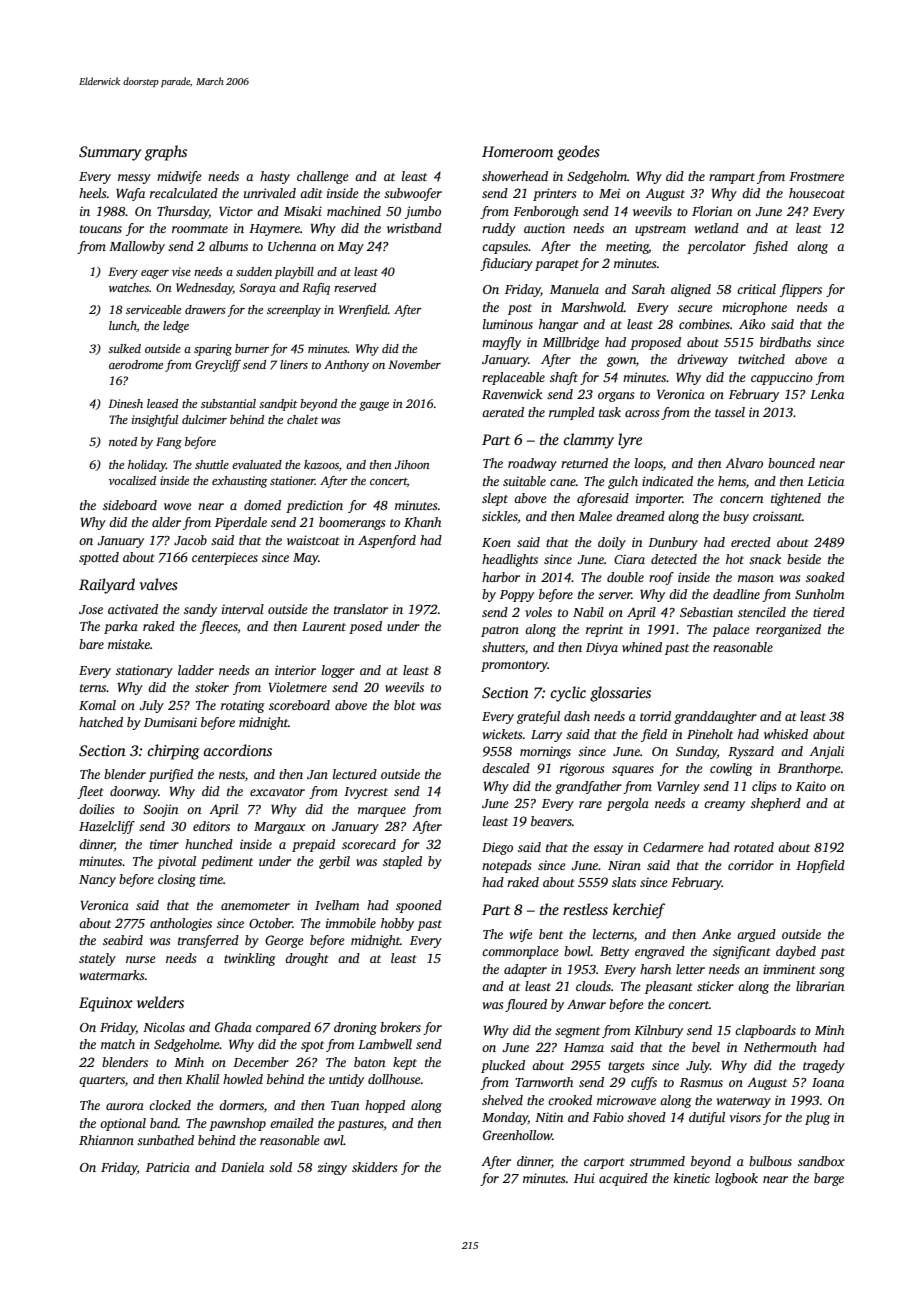 This page has width=924, height=1314. What do you see at coordinates (551, 821) in the page?
I see `beavers` at bounding box center [551, 821].
